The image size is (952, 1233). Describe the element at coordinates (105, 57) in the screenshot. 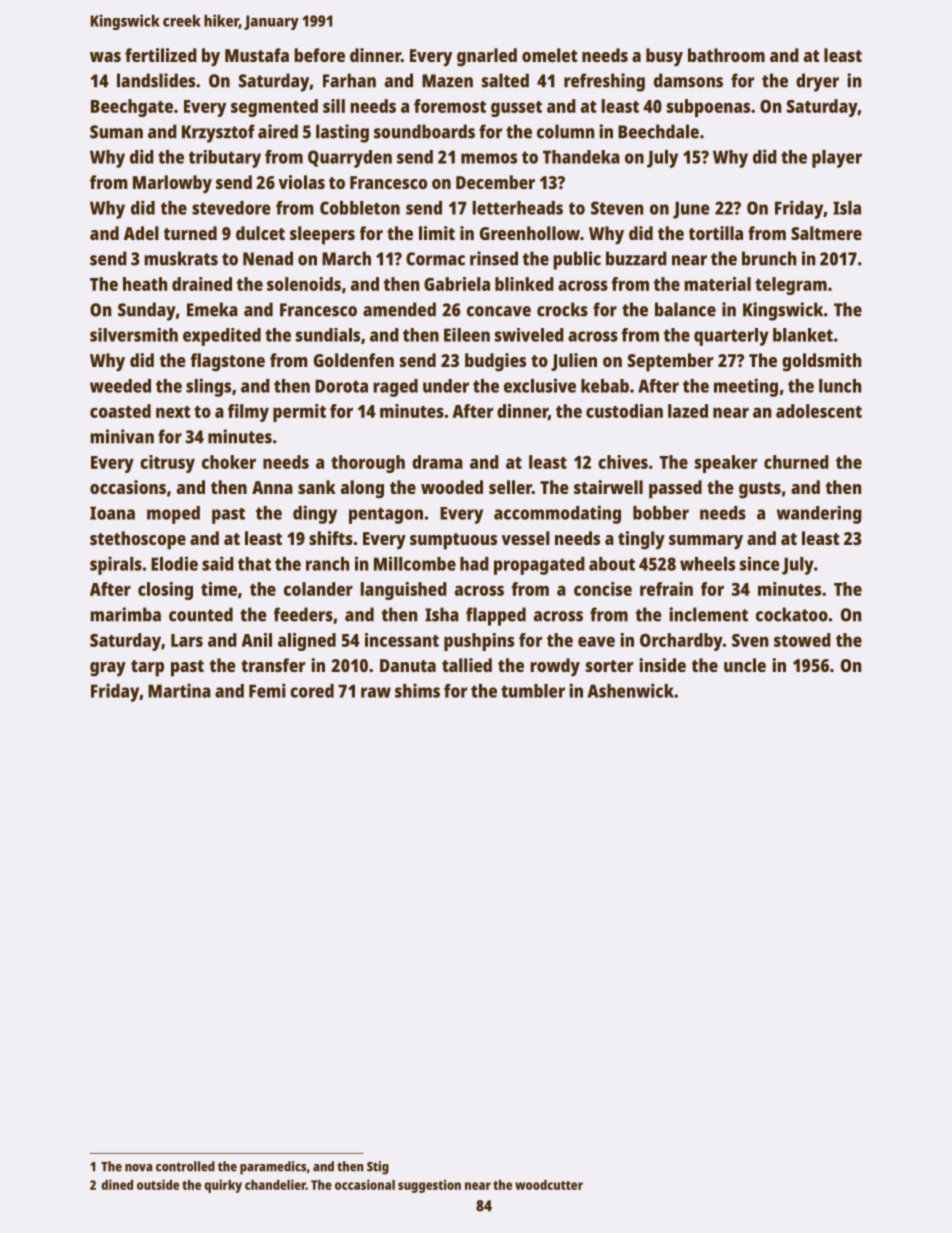

I see `was` at that location.
